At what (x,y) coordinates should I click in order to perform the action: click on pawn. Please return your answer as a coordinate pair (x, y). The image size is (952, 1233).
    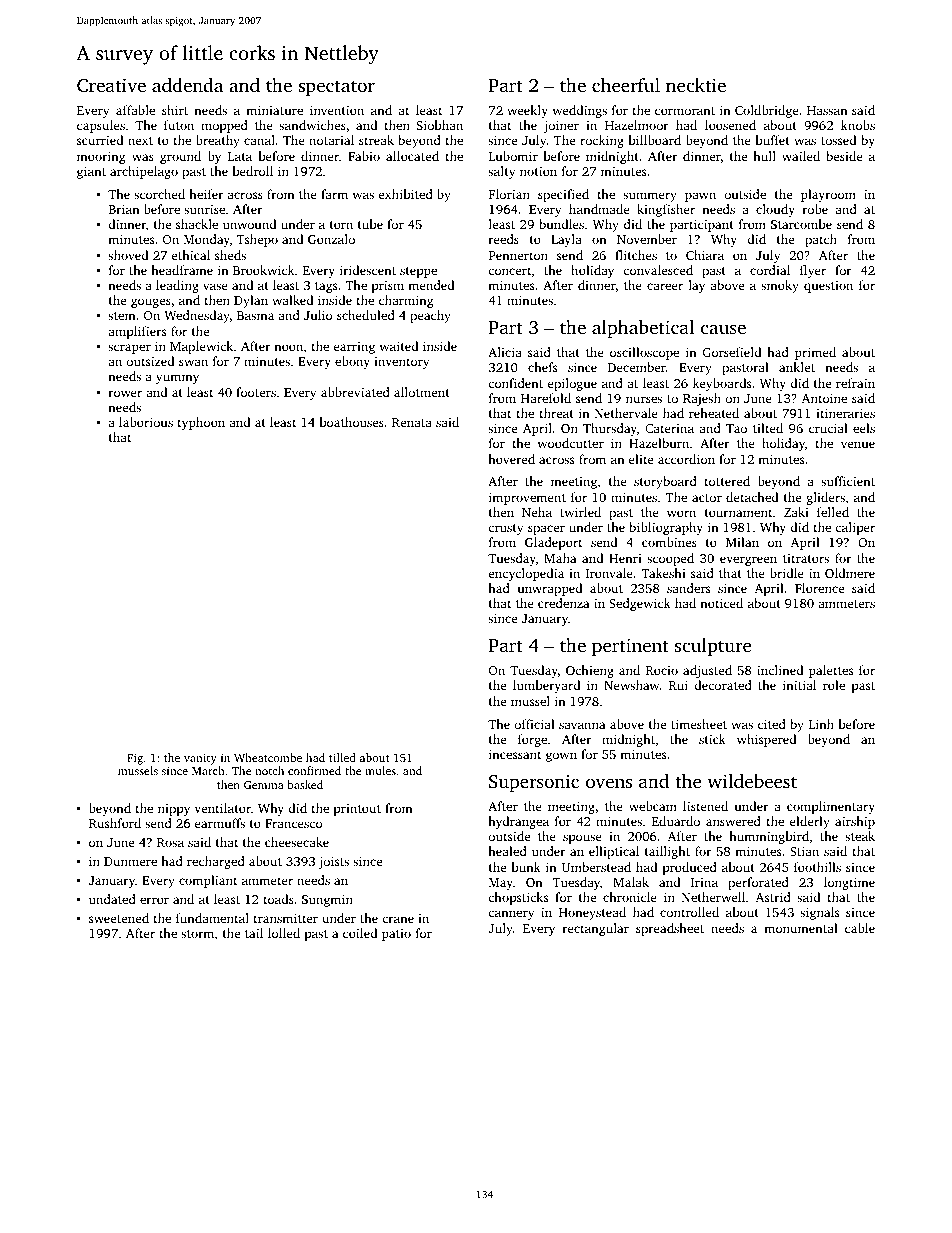
    Looking at the image, I should click on (700, 197).
